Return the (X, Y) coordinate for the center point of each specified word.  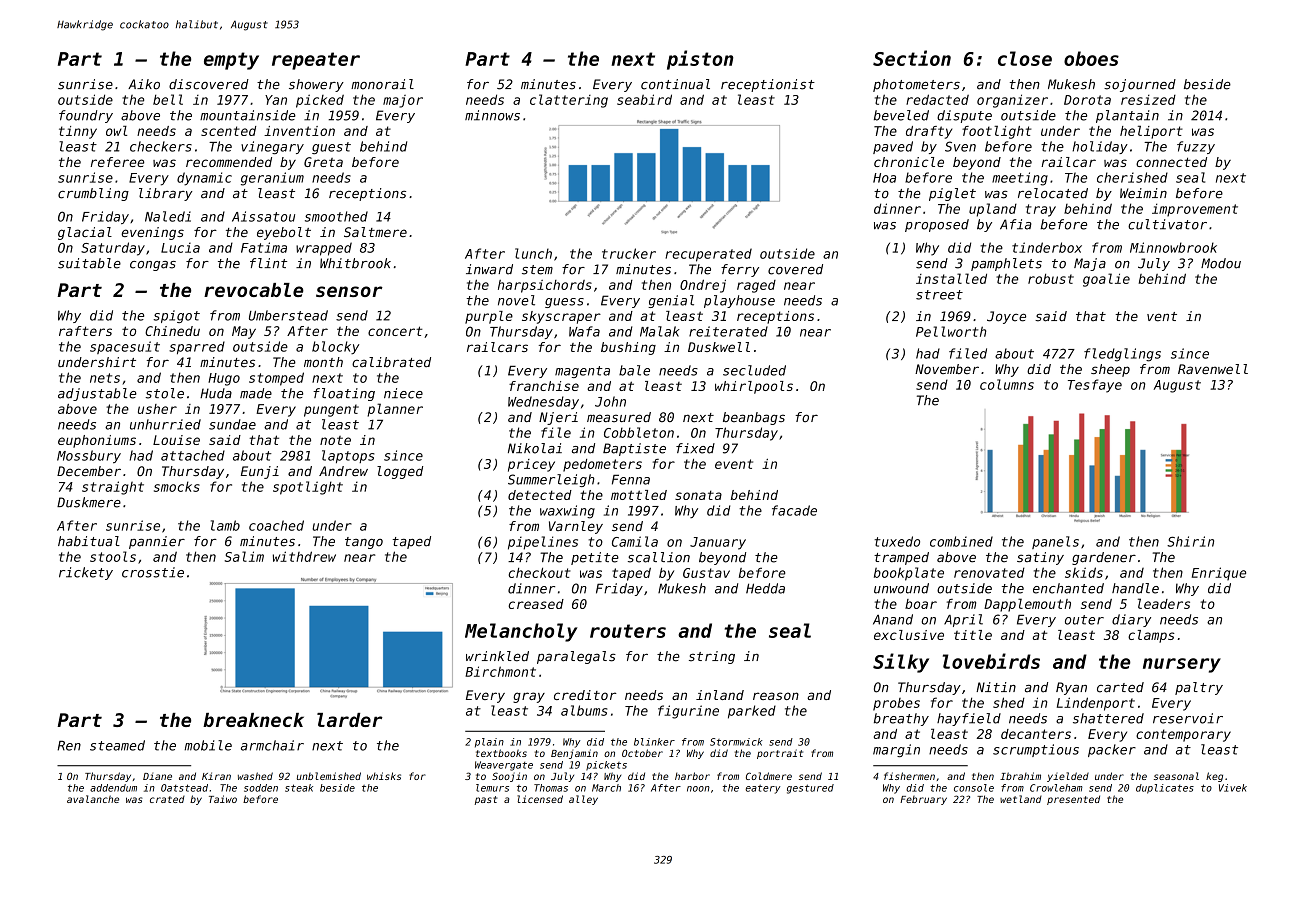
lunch (533, 253)
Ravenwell (1213, 369)
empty (231, 61)
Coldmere (769, 776)
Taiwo (223, 799)
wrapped (324, 249)
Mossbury (89, 457)
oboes (1091, 58)
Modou (1221, 263)
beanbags (754, 418)
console (974, 788)
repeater (316, 61)
